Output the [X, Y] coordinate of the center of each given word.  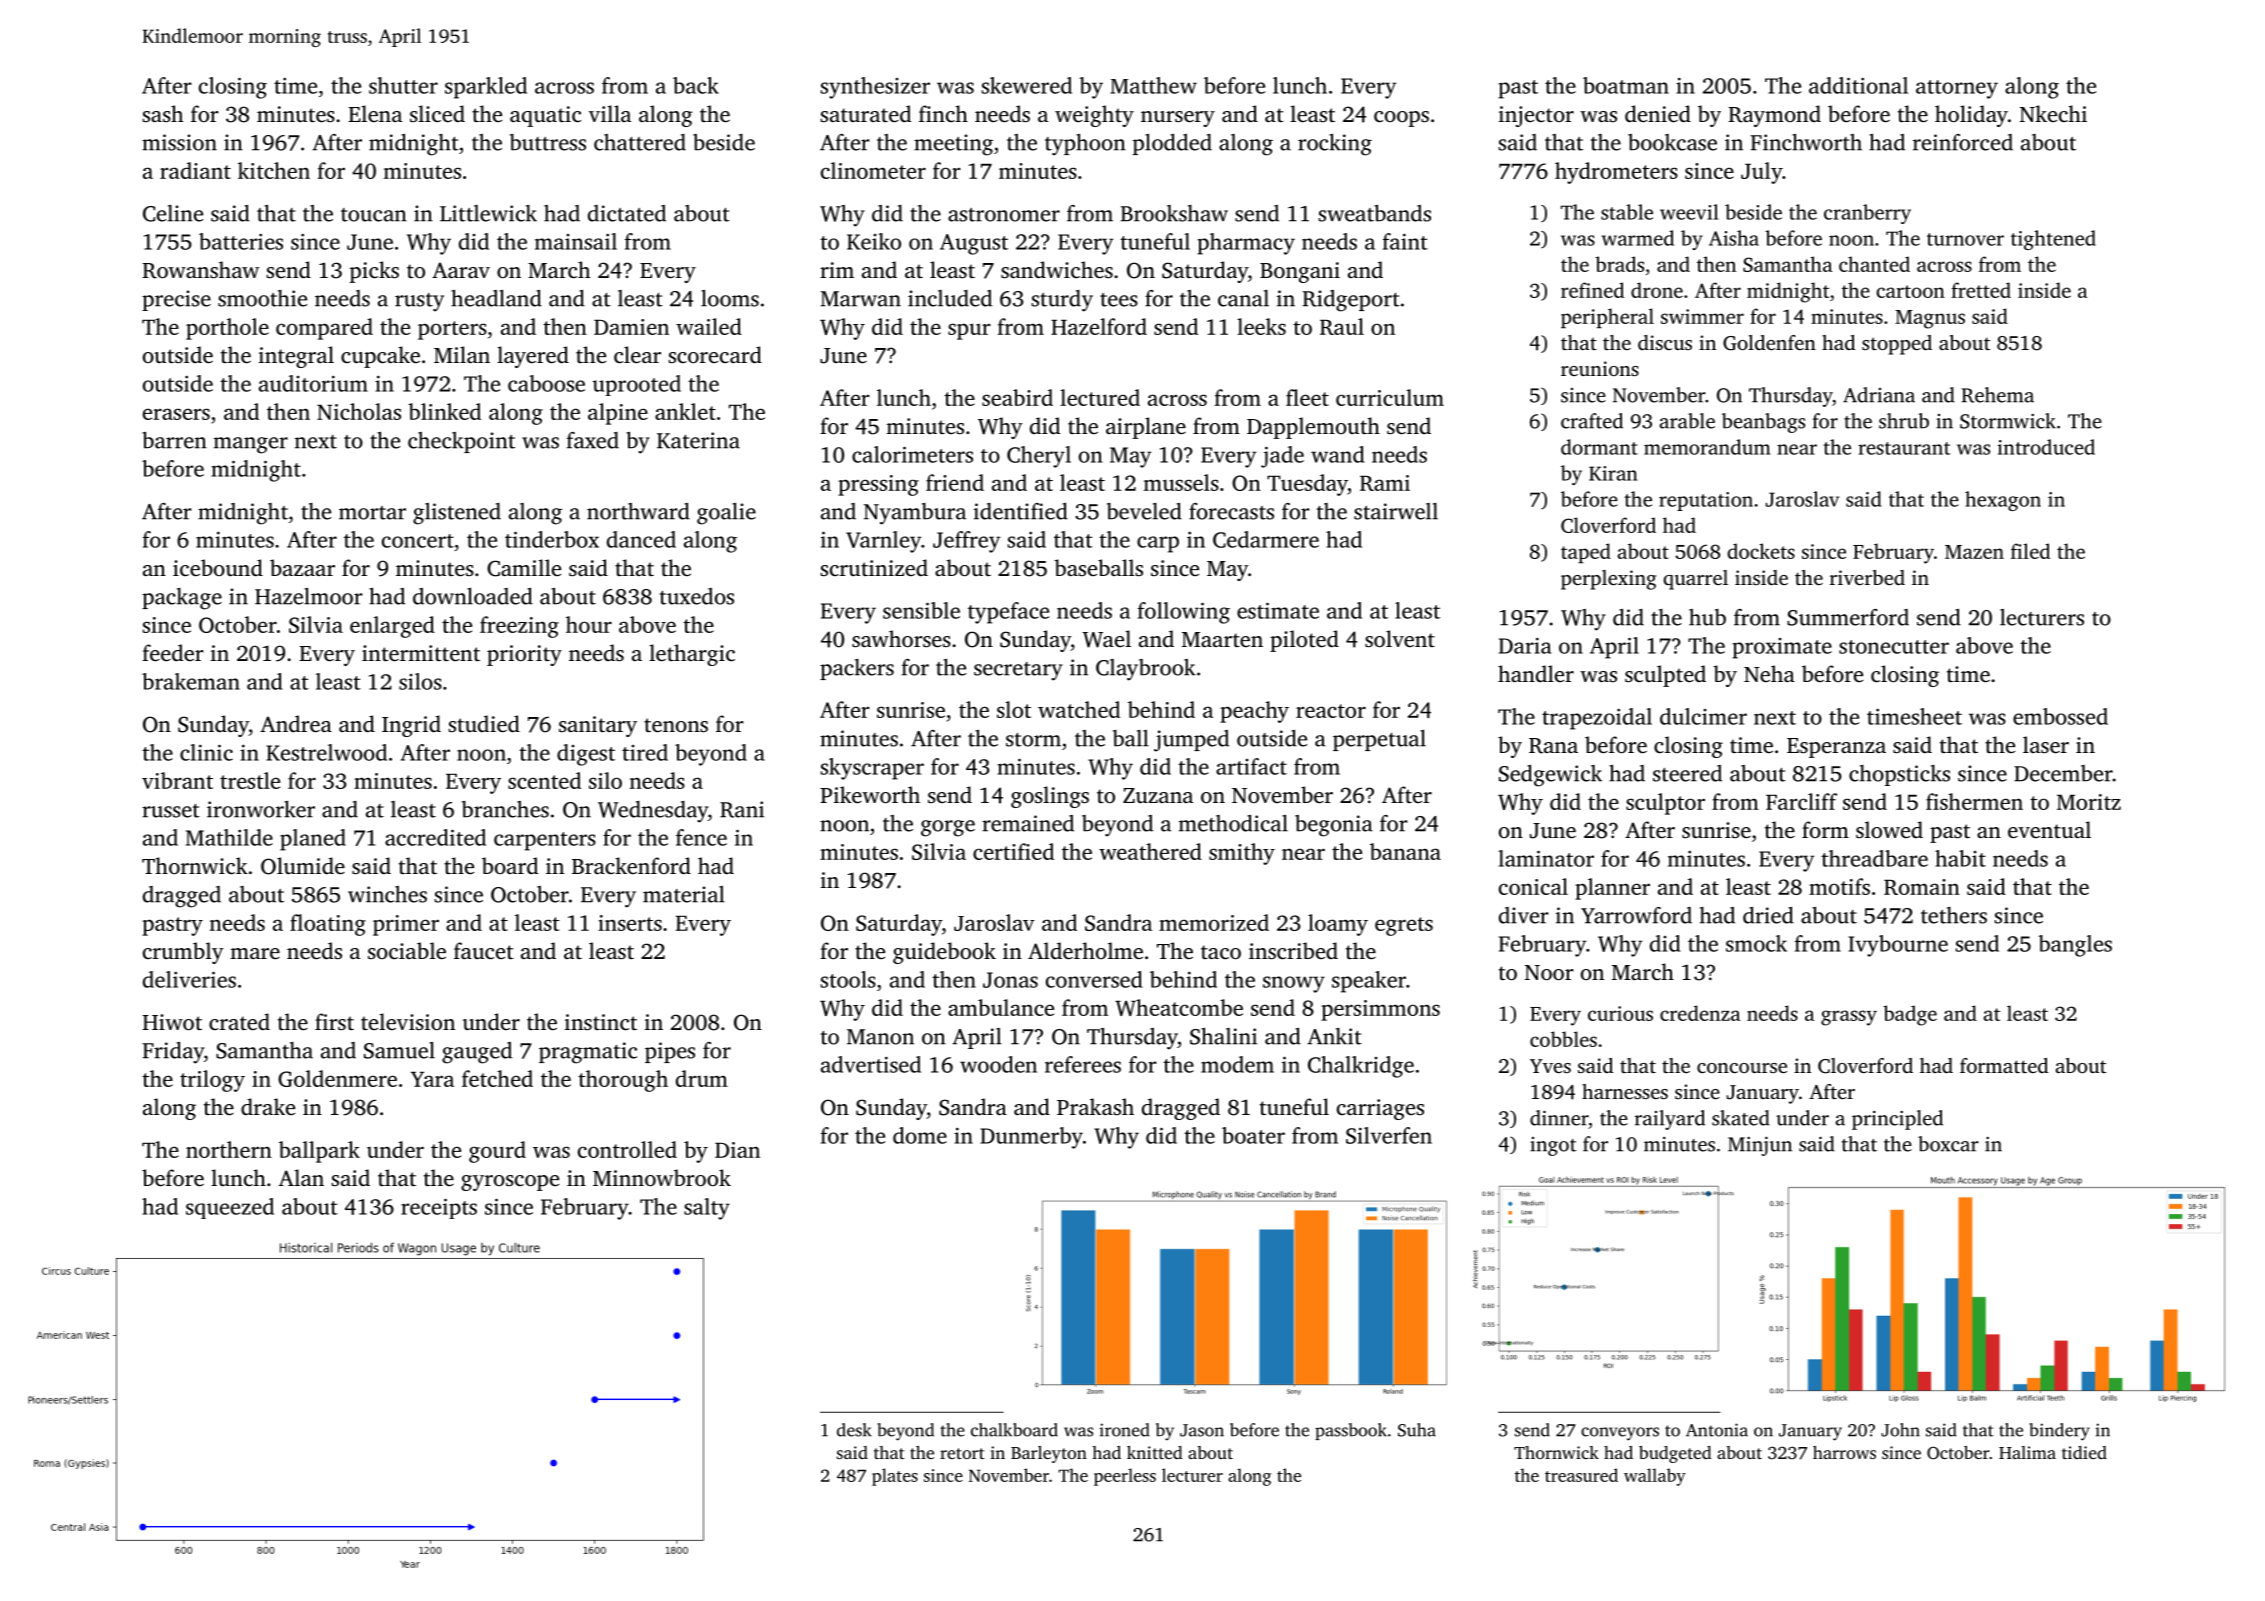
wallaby [1655, 1477]
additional [1858, 85]
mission [179, 142]
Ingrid [411, 726]
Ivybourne [1898, 946]
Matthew [1153, 85]
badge [1910, 1015]
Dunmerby [1031, 1138]
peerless [1125, 1477]
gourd [497, 1152]
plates [895, 1477]
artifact [1251, 766]
